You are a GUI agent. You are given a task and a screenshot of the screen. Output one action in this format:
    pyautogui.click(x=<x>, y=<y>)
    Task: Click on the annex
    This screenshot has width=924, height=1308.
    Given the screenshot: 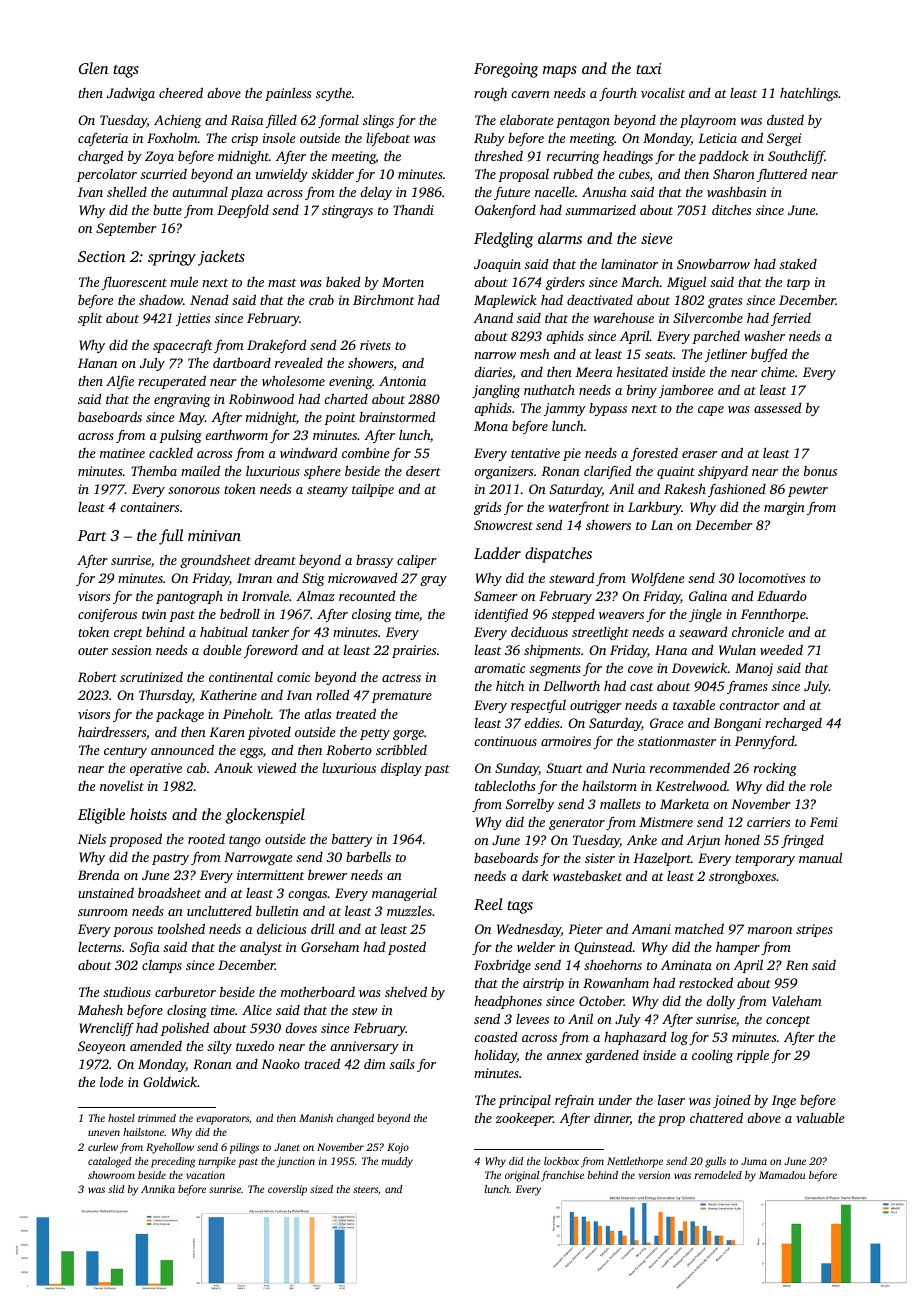 What is the action you would take?
    pyautogui.click(x=564, y=1056)
